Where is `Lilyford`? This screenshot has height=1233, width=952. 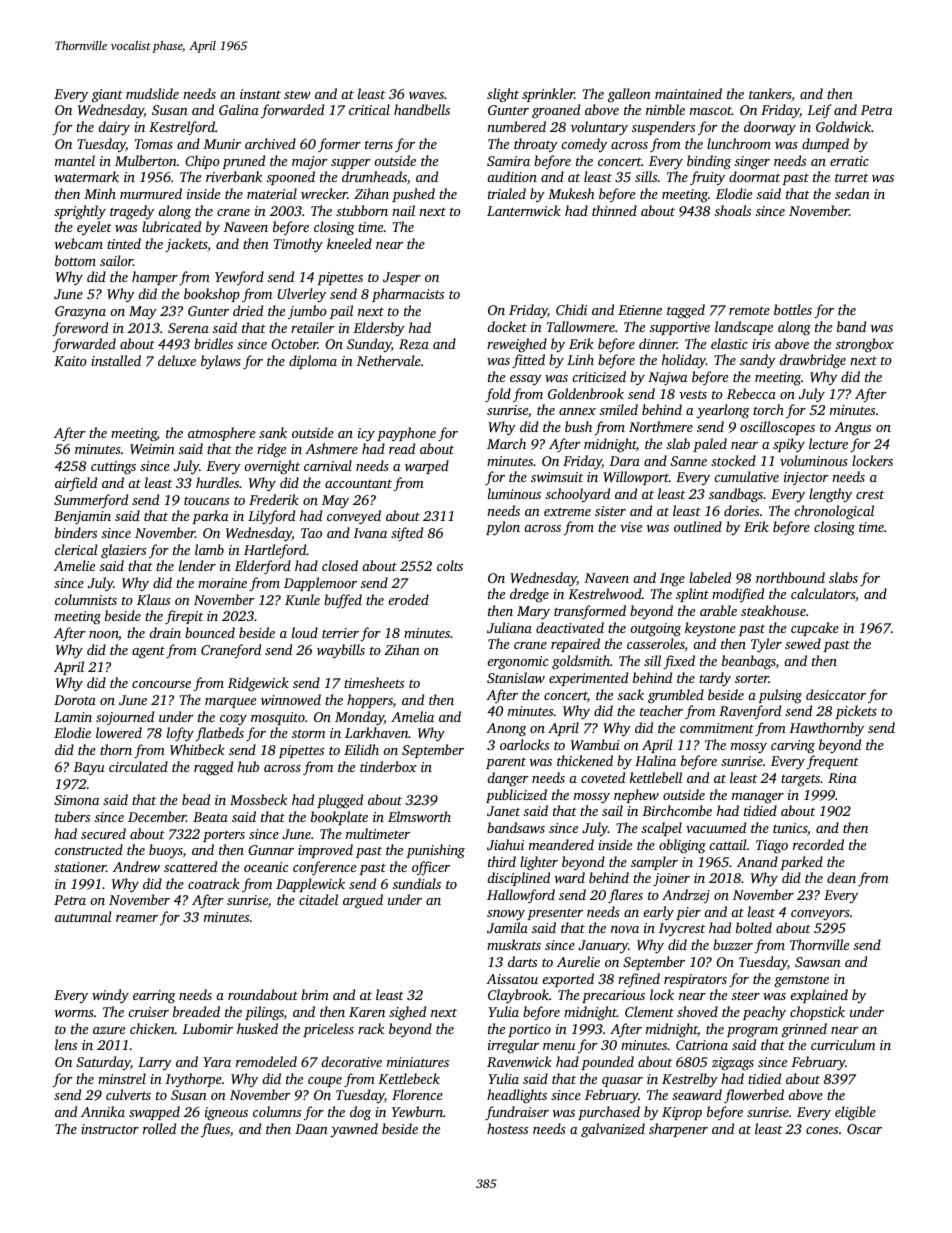
Lilyford is located at coordinates (271, 517).
